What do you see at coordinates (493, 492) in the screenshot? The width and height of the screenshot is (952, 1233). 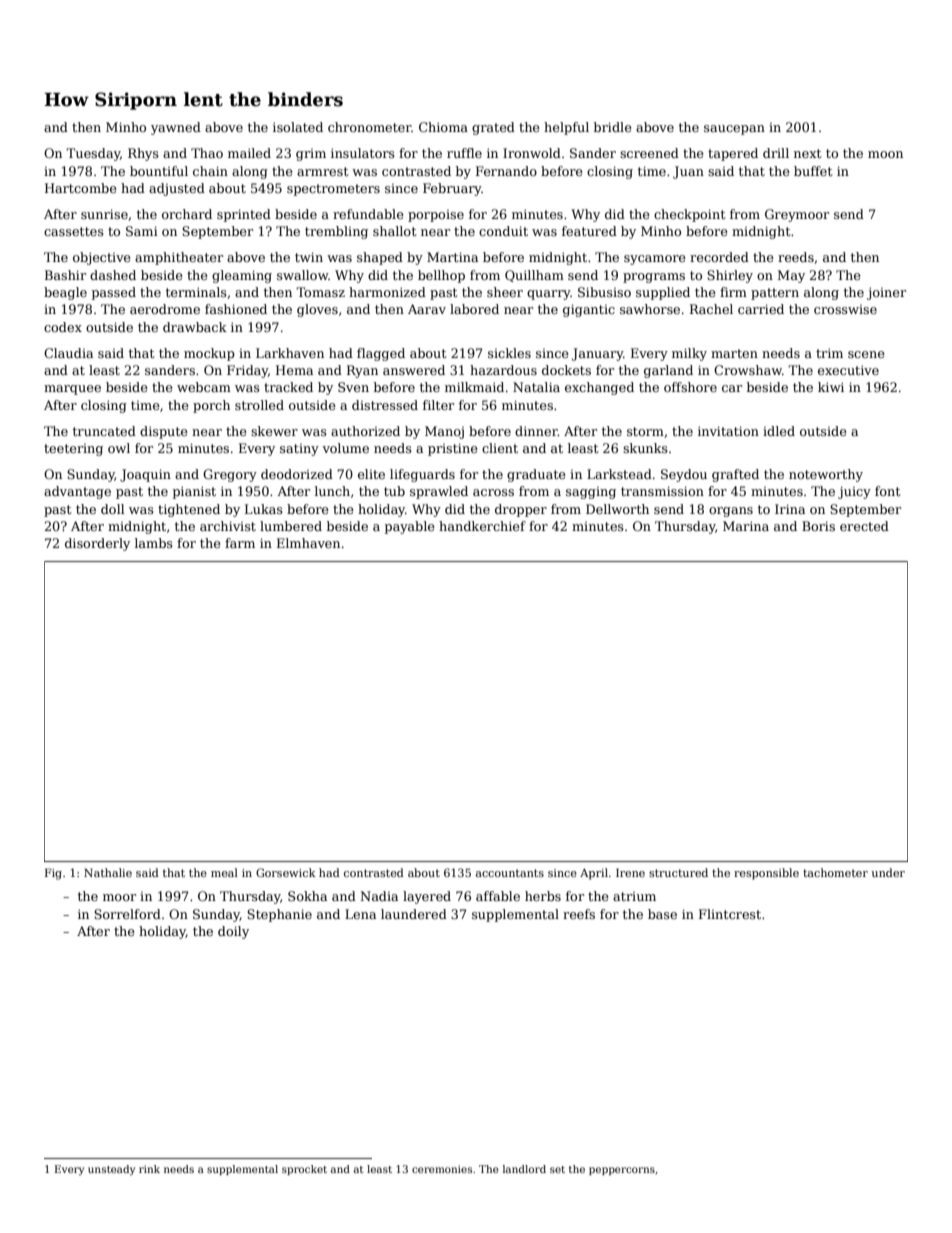 I see `across` at bounding box center [493, 492].
